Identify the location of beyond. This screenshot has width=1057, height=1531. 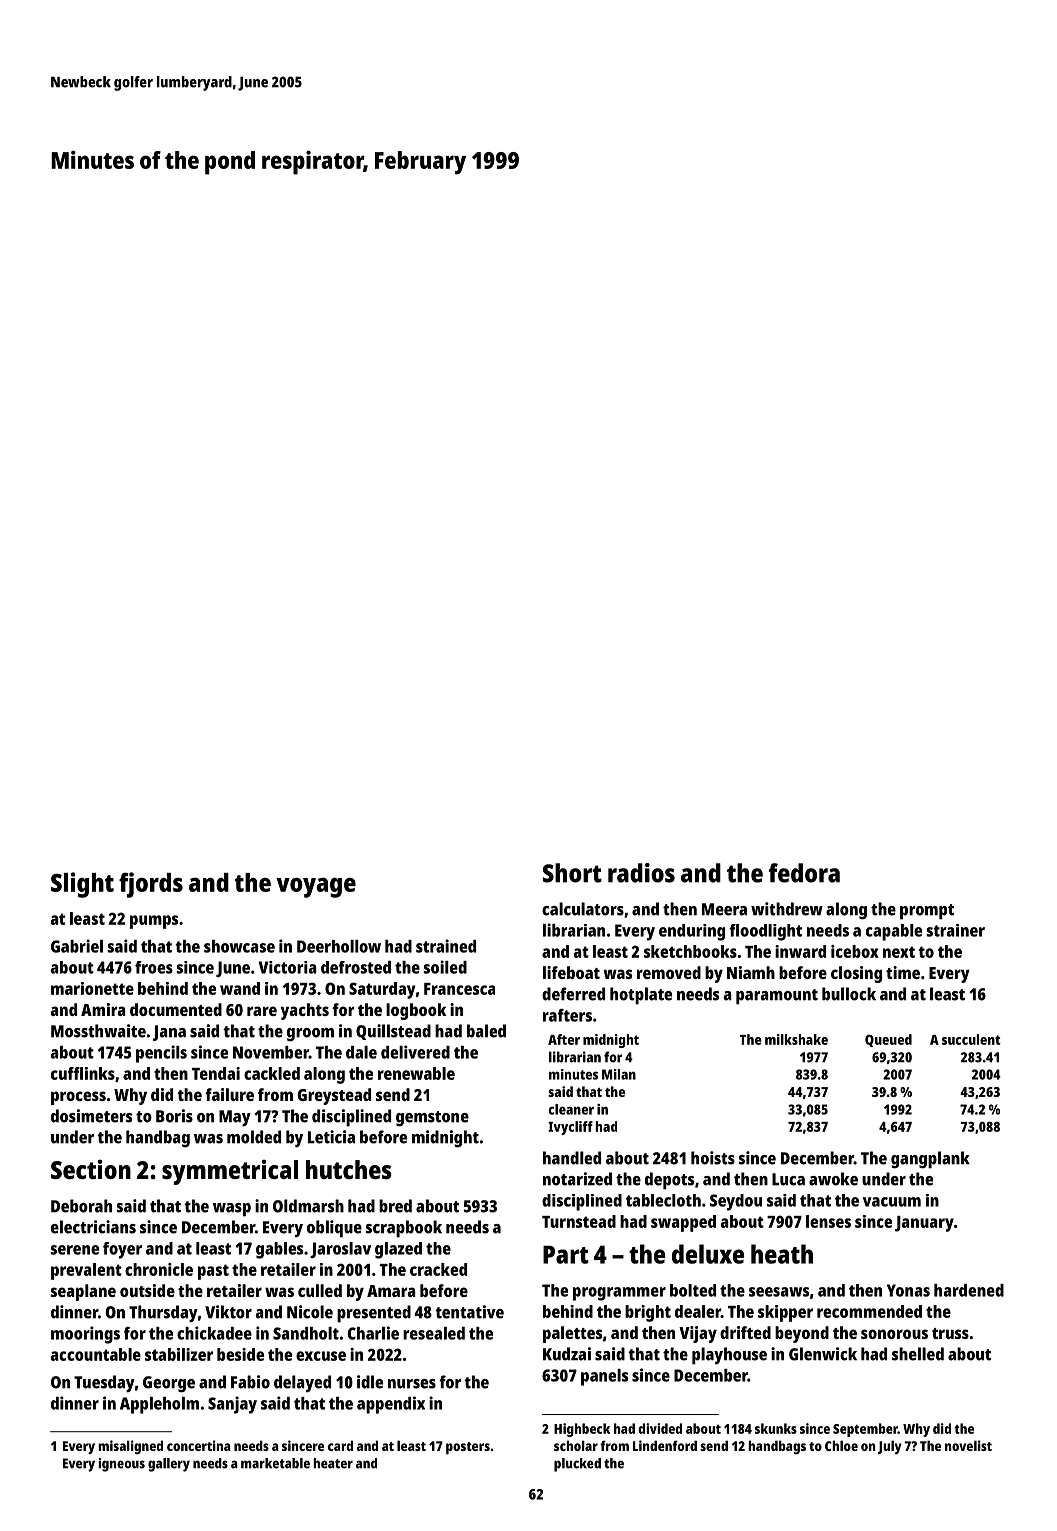
(802, 1334).
